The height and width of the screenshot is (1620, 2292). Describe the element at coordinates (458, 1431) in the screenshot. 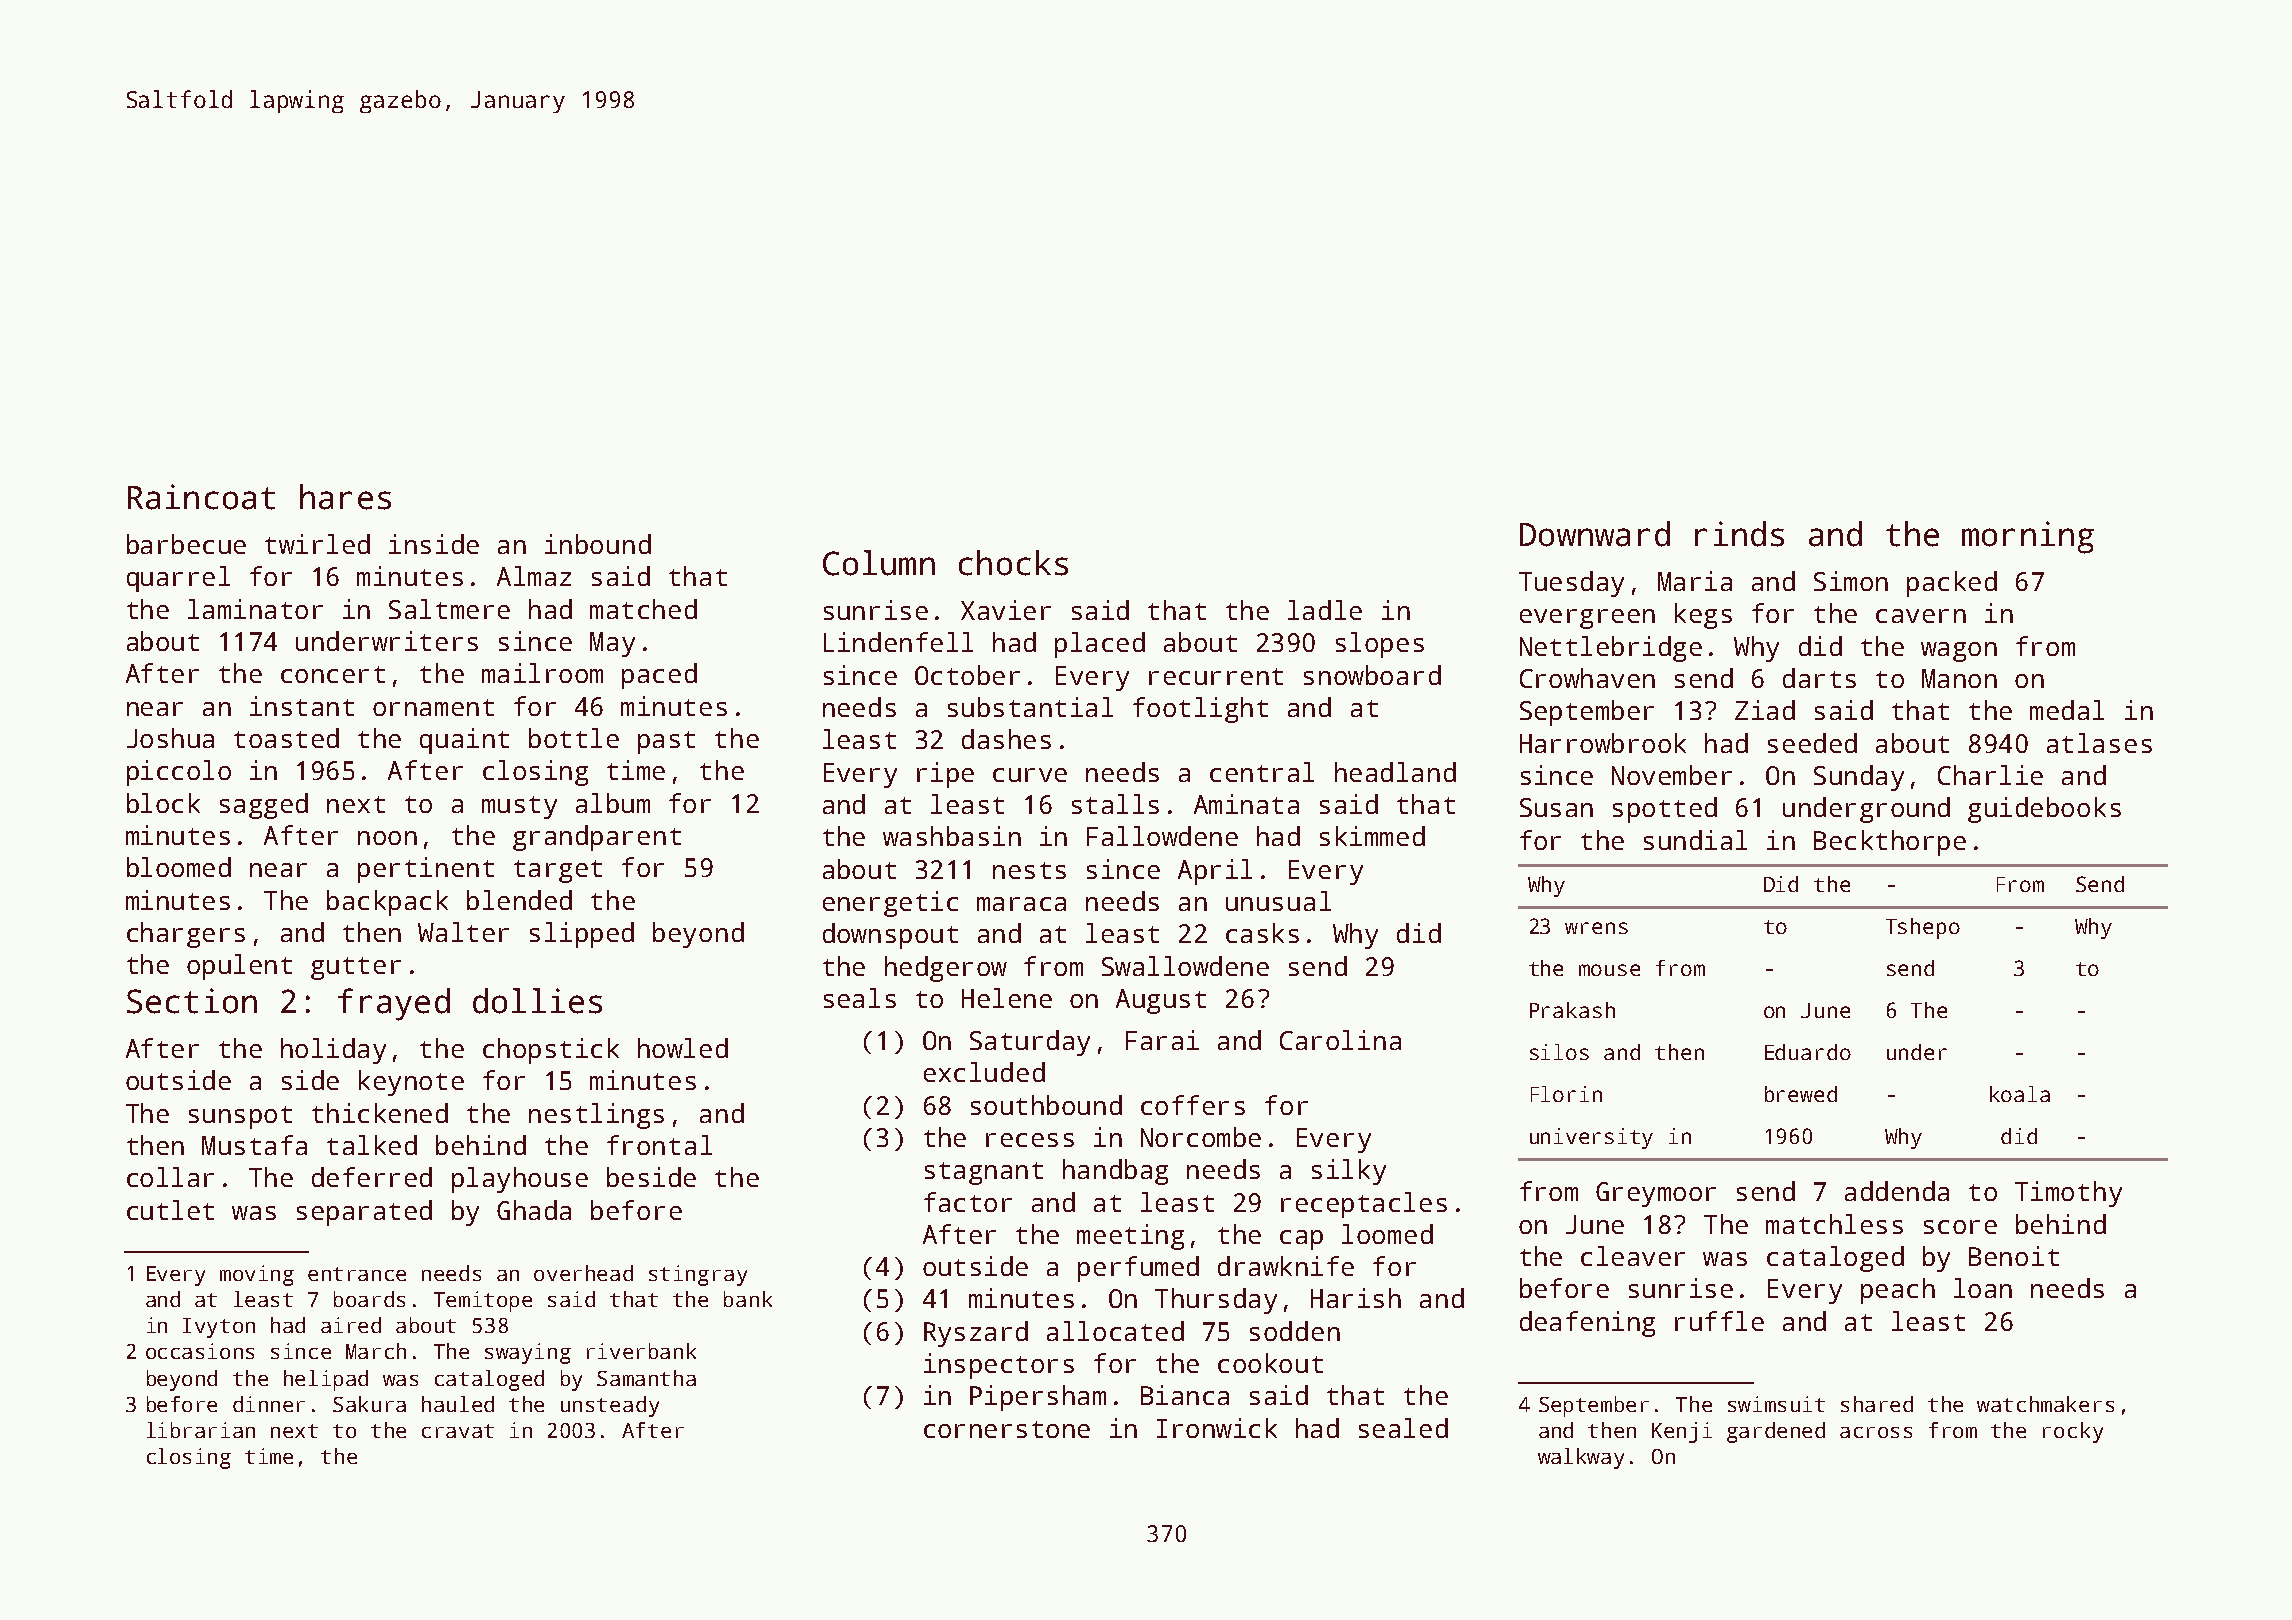

I see `cravat` at that location.
